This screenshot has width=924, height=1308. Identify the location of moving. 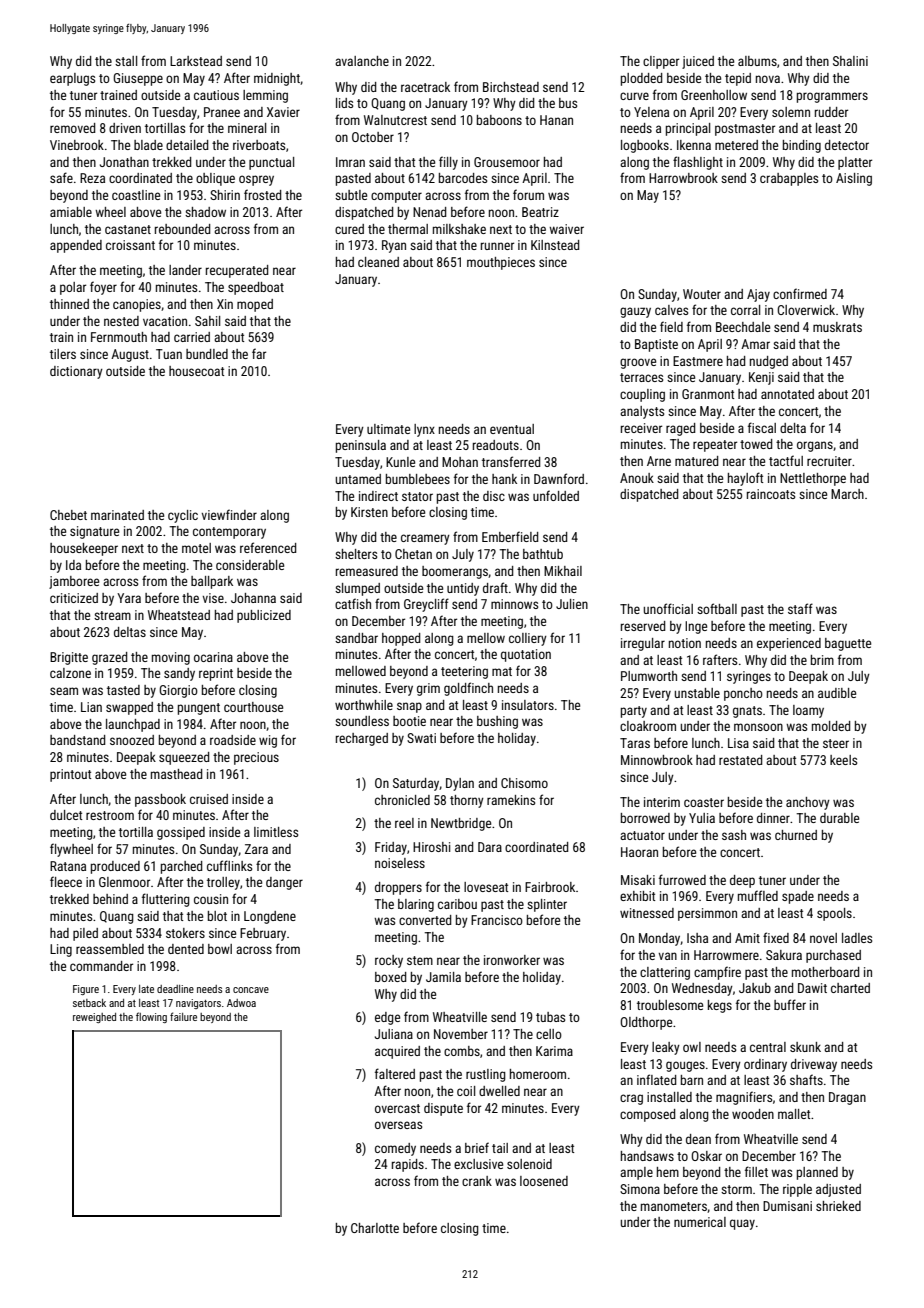
(171, 658).
